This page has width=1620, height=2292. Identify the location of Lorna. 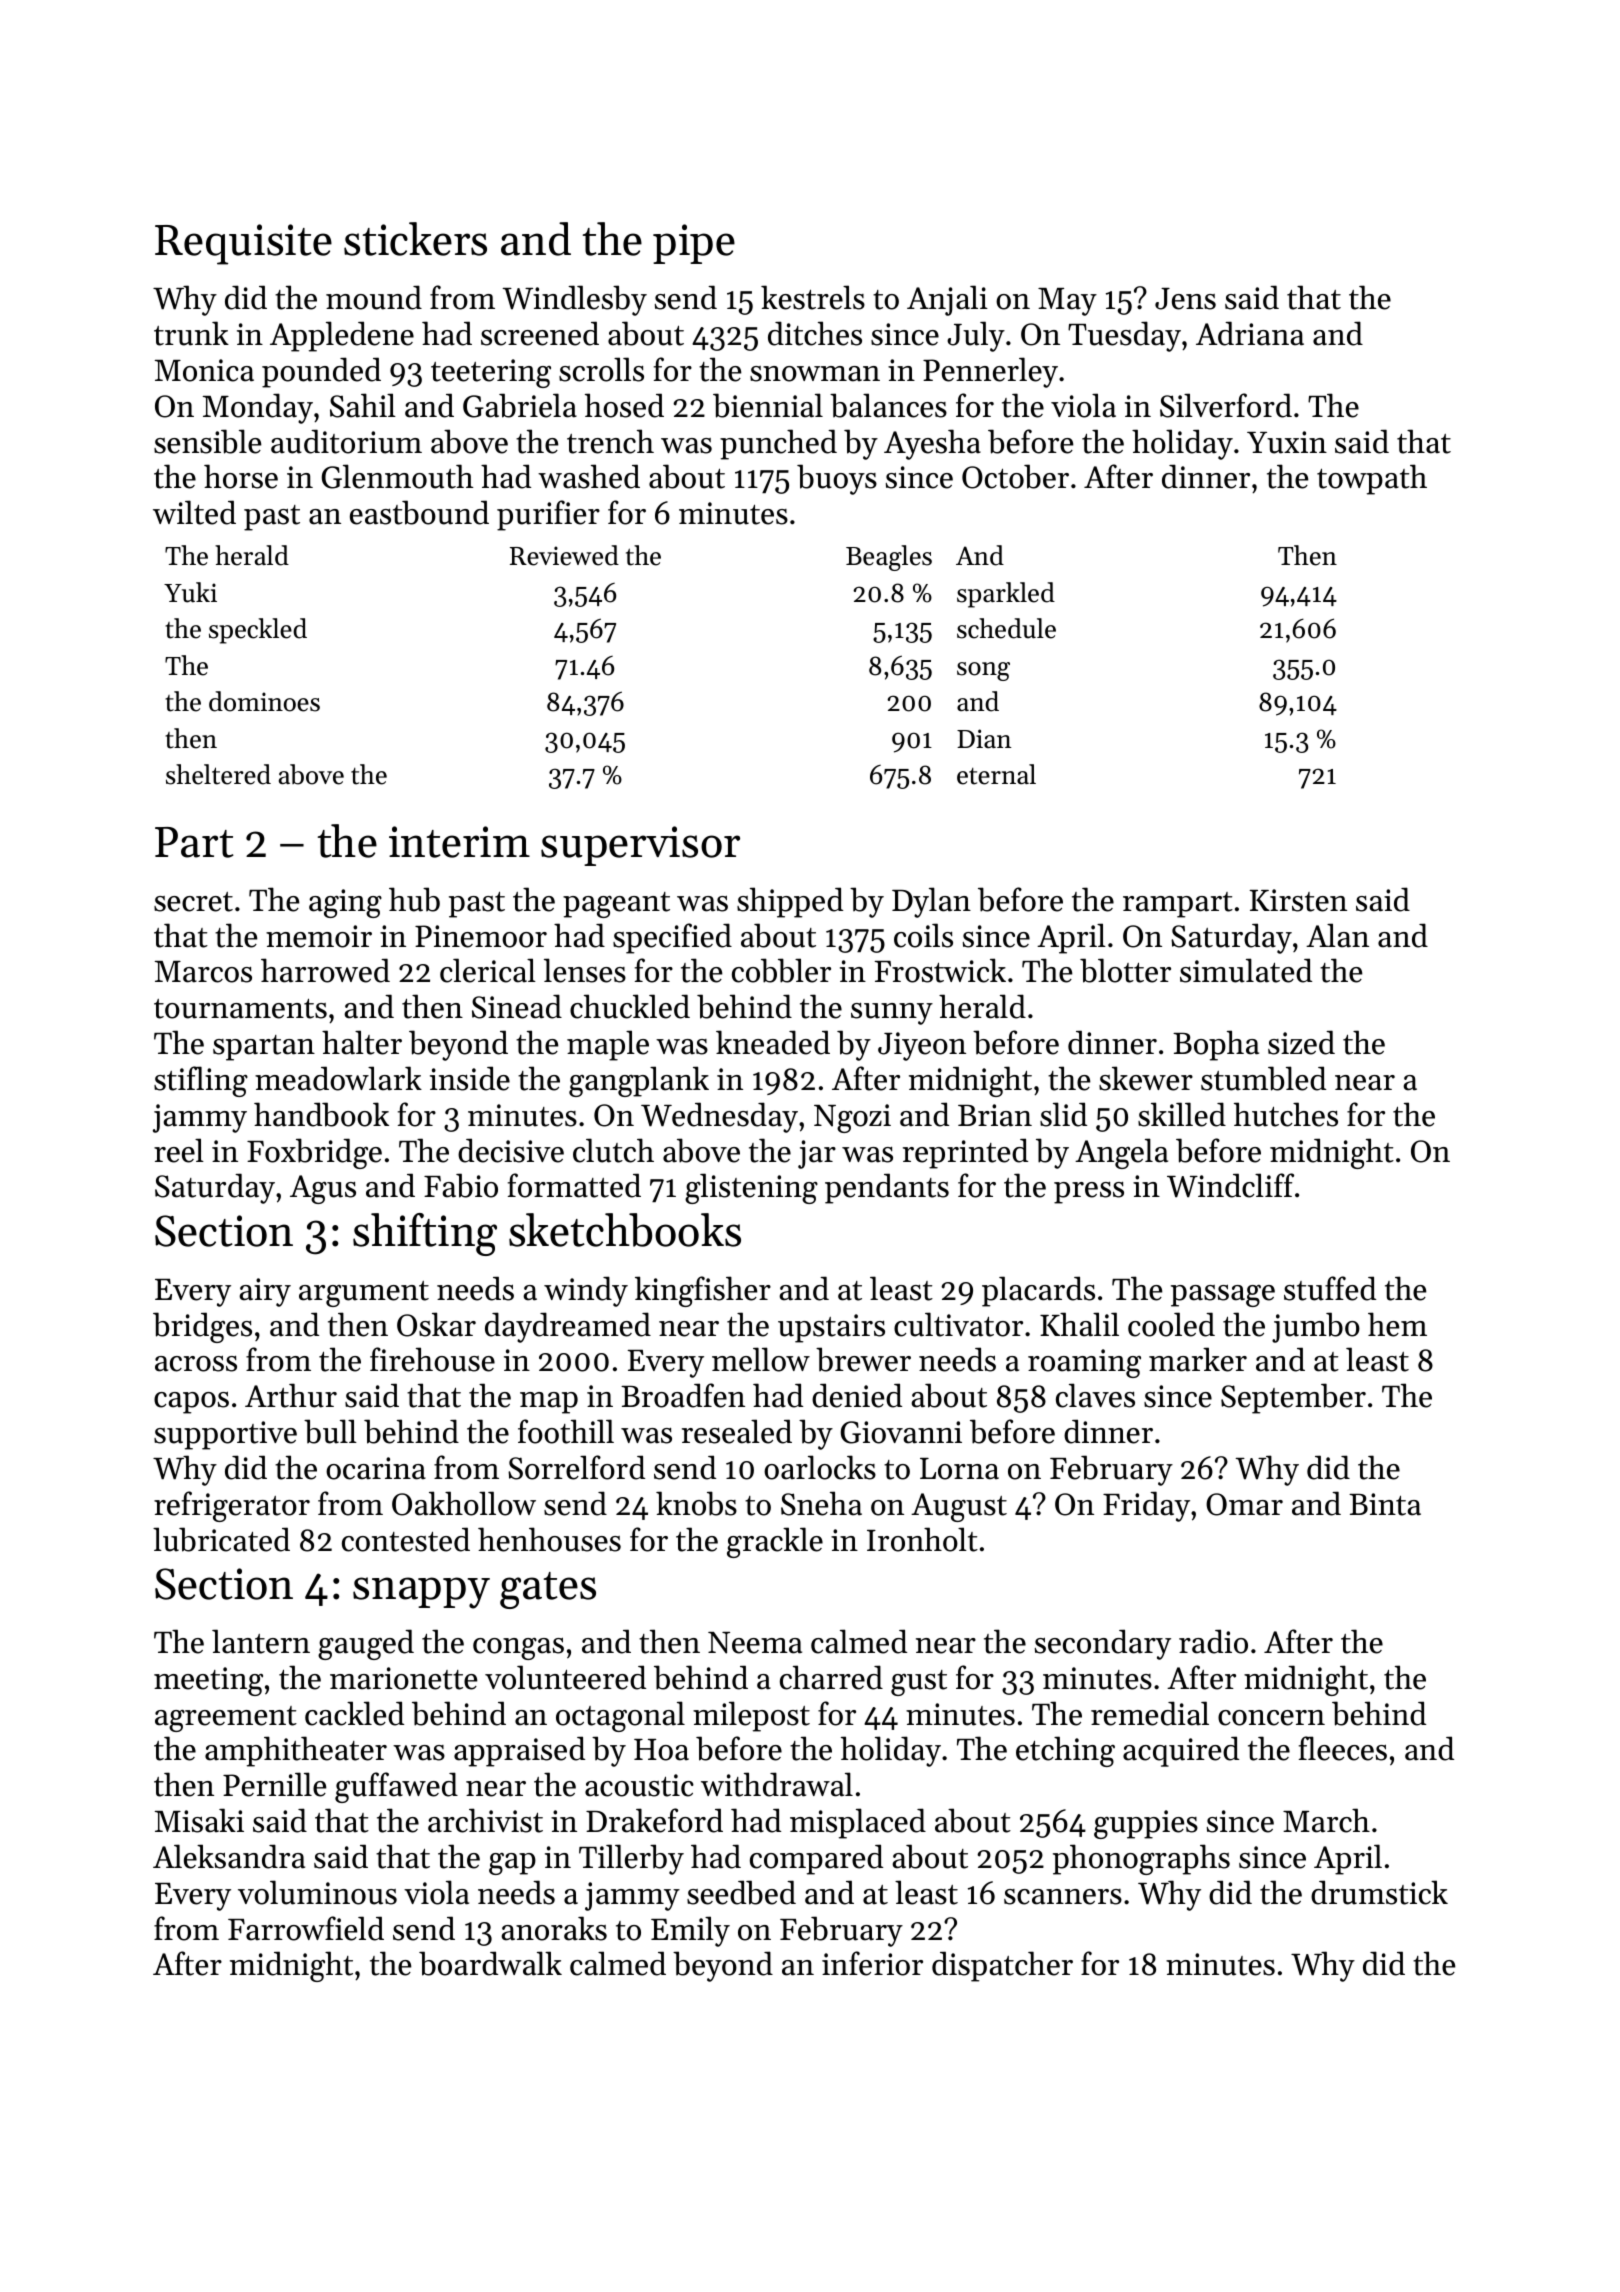
(959, 1469).
